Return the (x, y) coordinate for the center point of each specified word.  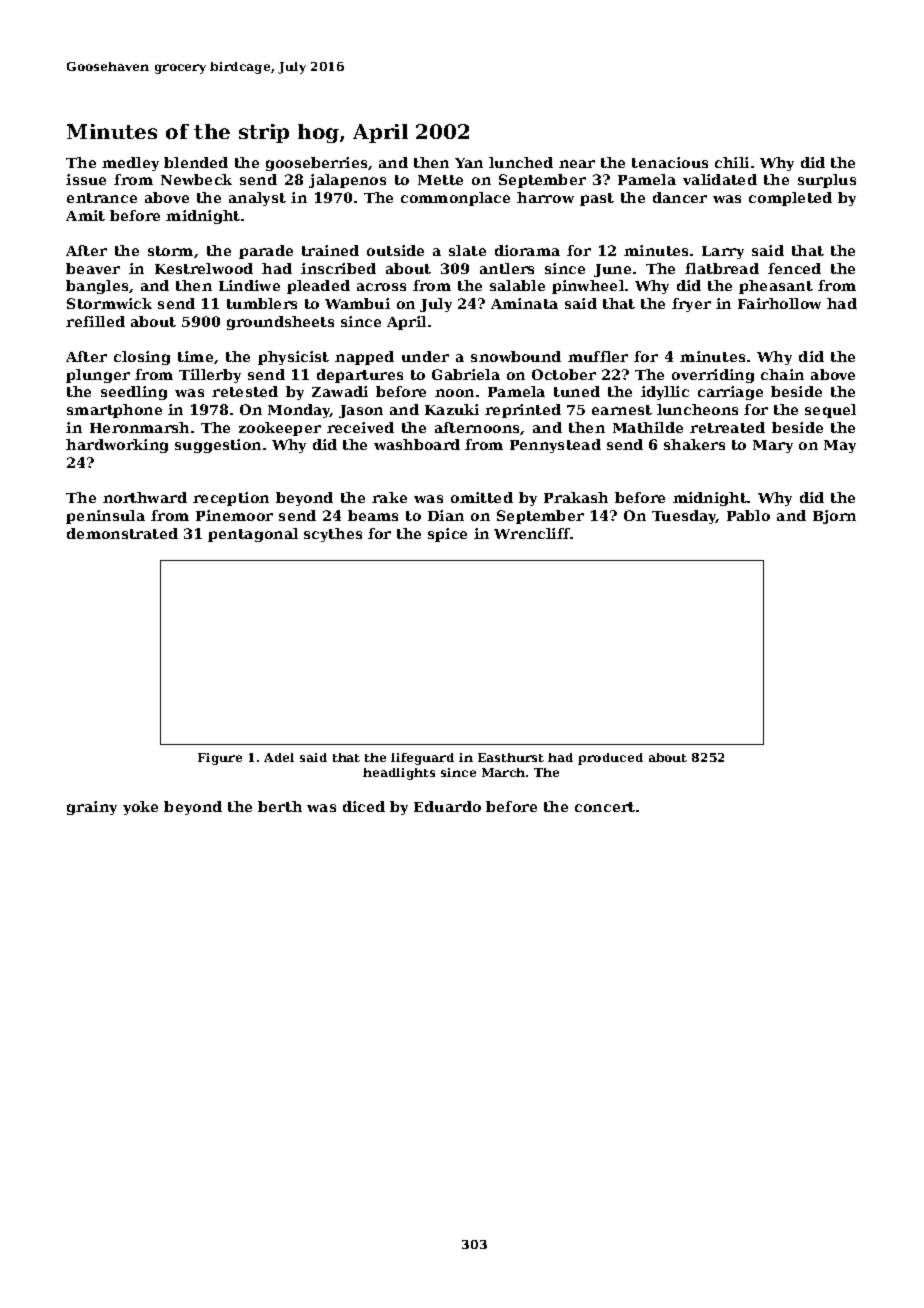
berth (280, 806)
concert (605, 807)
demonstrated (122, 533)
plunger (98, 376)
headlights (399, 774)
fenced (794, 268)
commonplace (455, 199)
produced (610, 759)
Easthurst (511, 757)
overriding (713, 376)
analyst (257, 199)
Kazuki (452, 409)
